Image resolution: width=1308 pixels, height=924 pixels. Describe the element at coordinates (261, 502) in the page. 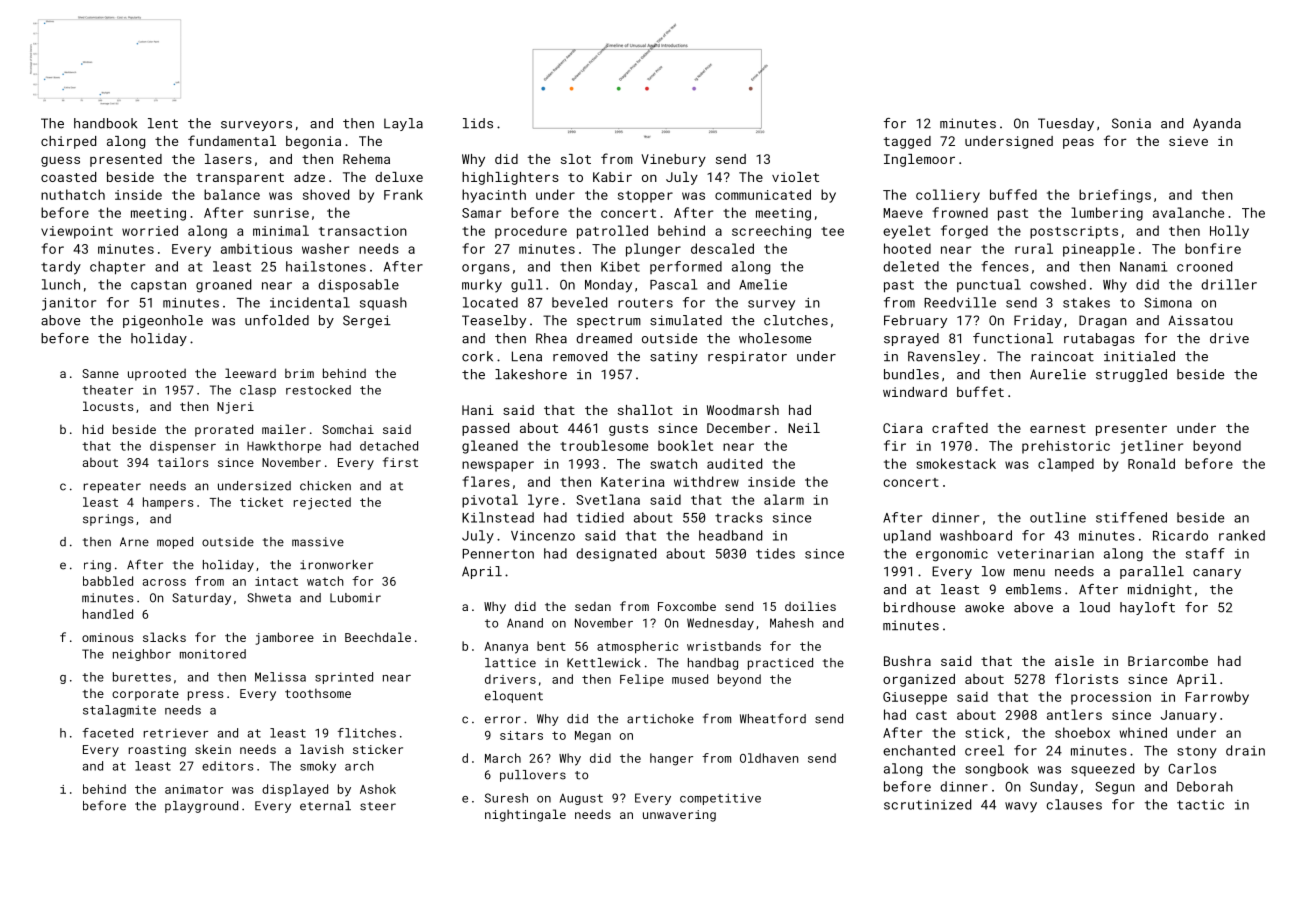

I see `ticket` at that location.
